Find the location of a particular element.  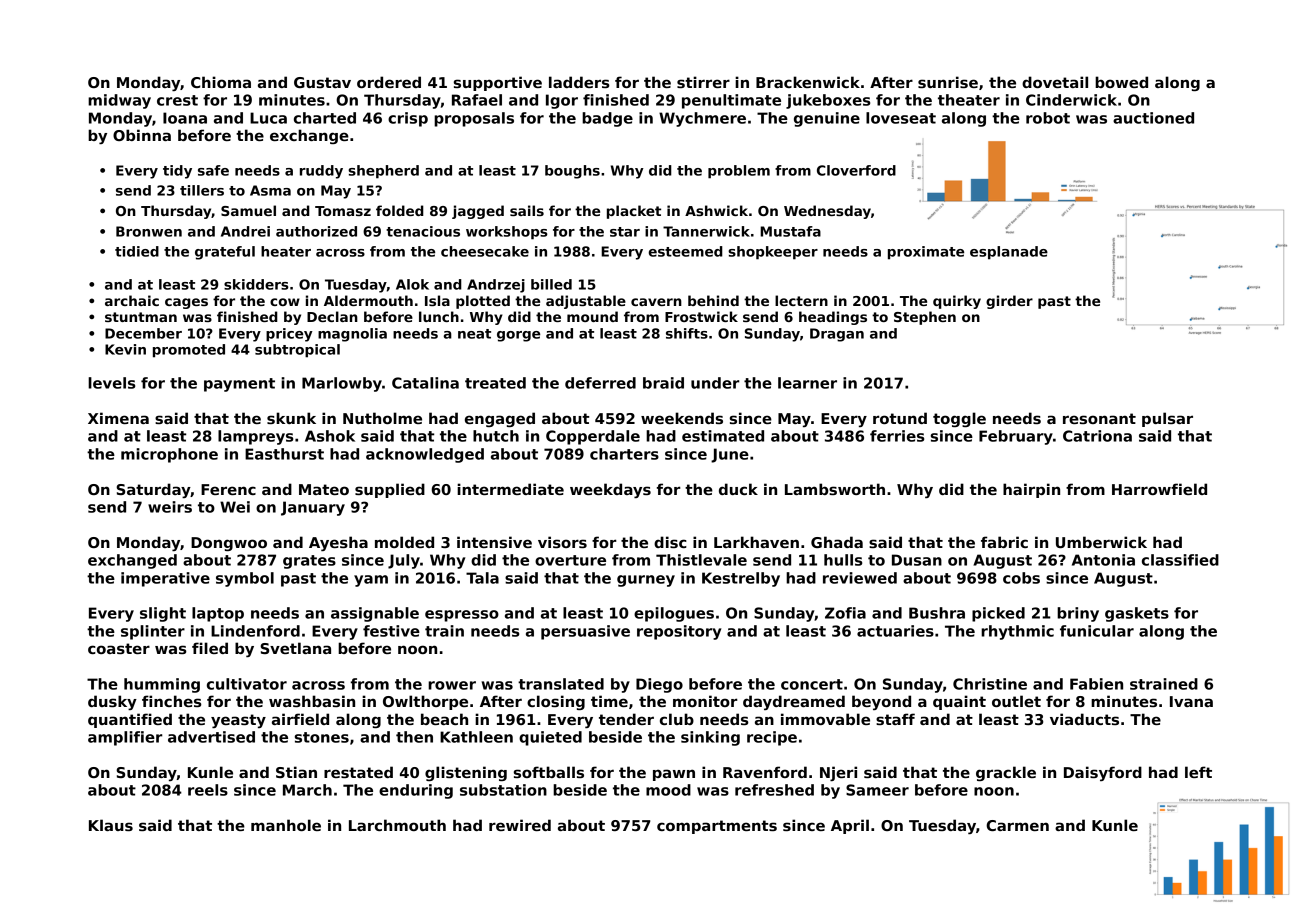

Ashok is located at coordinates (330, 436).
